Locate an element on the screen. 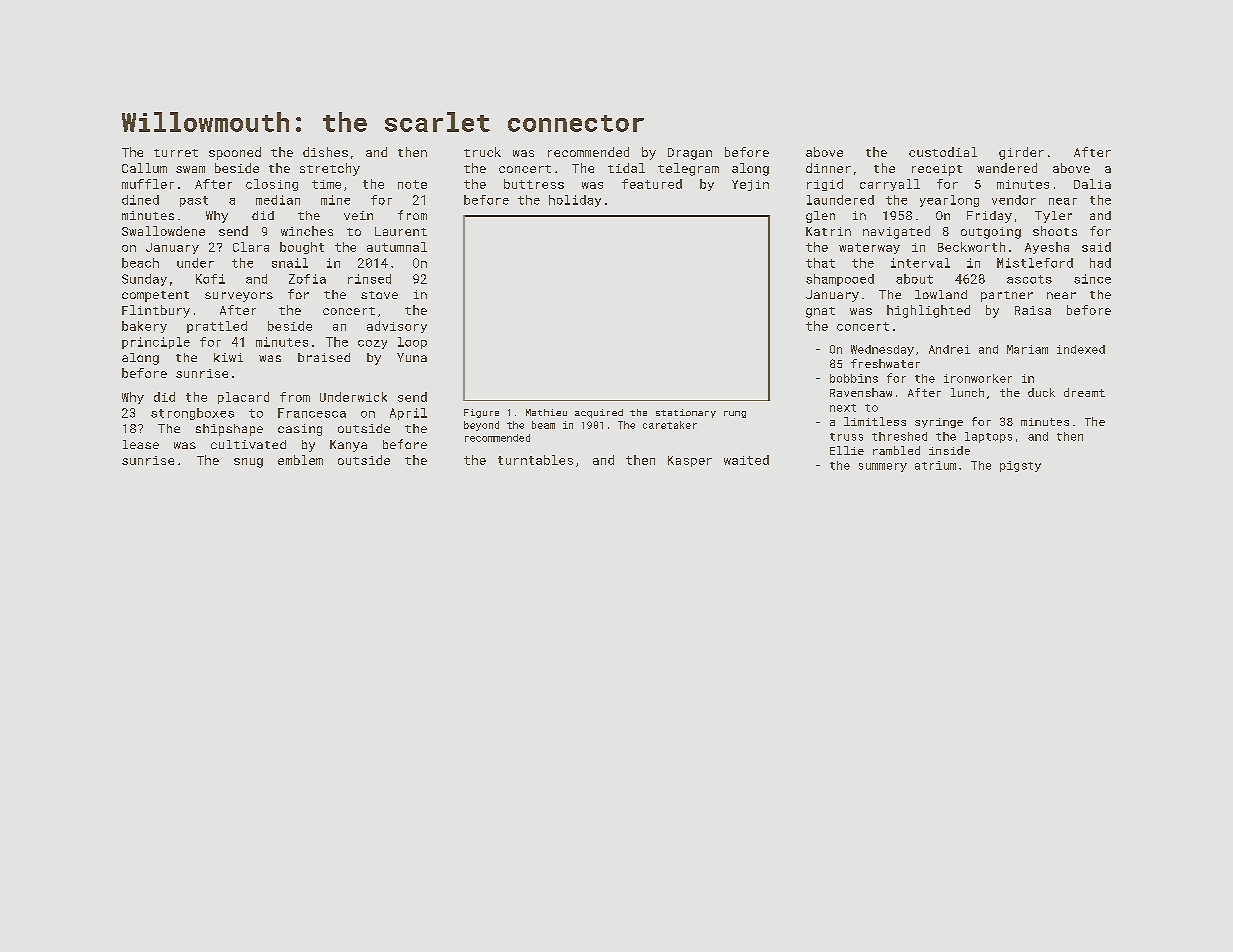  April is located at coordinates (408, 414).
